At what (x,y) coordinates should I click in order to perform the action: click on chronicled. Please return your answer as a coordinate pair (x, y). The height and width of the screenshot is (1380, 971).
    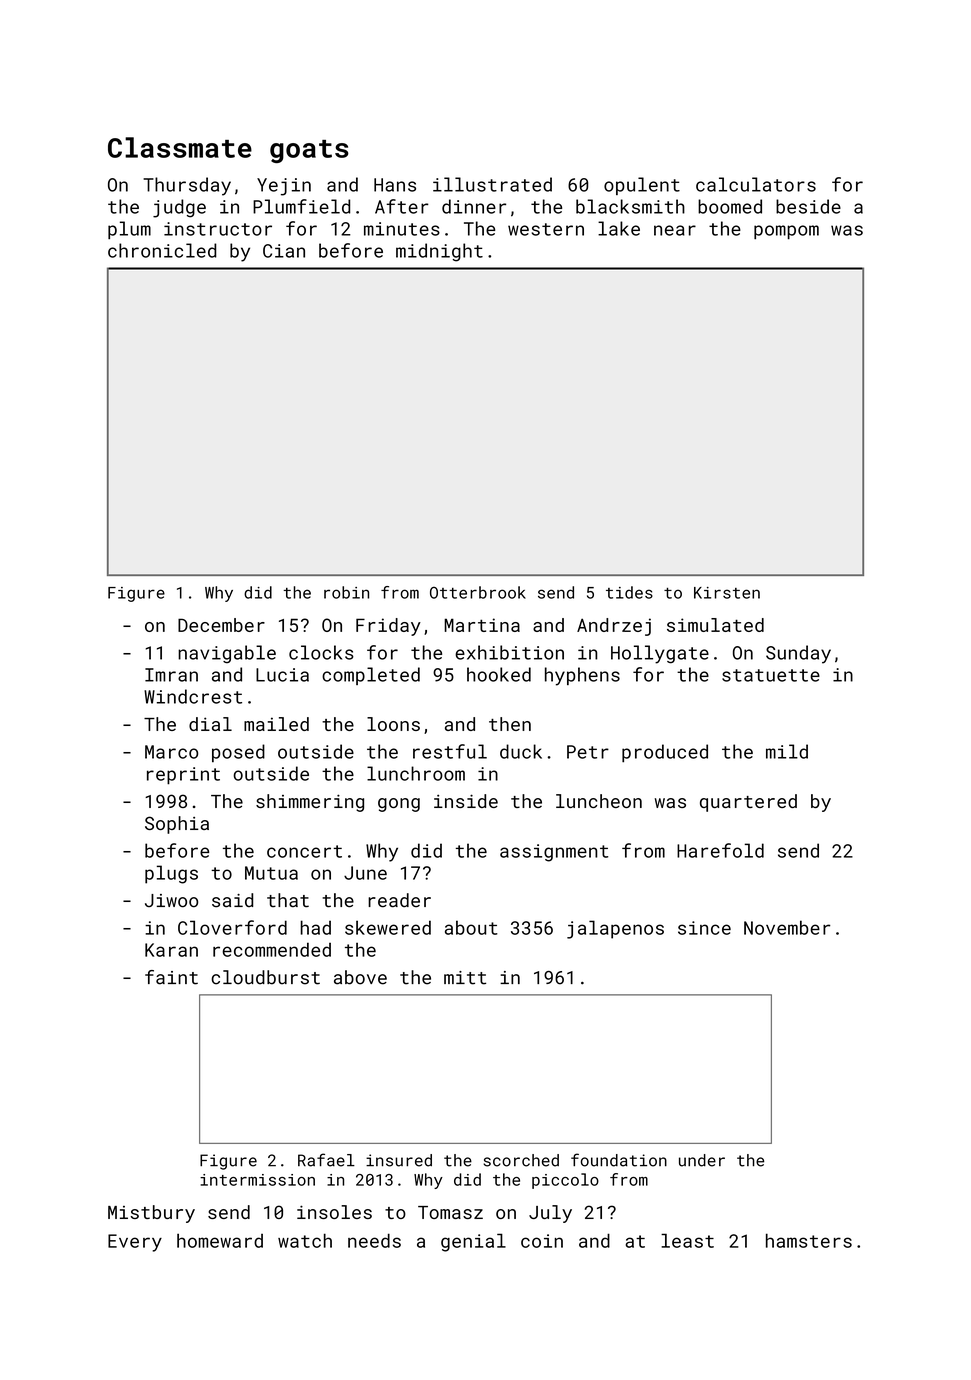
    Looking at the image, I should click on (162, 250).
